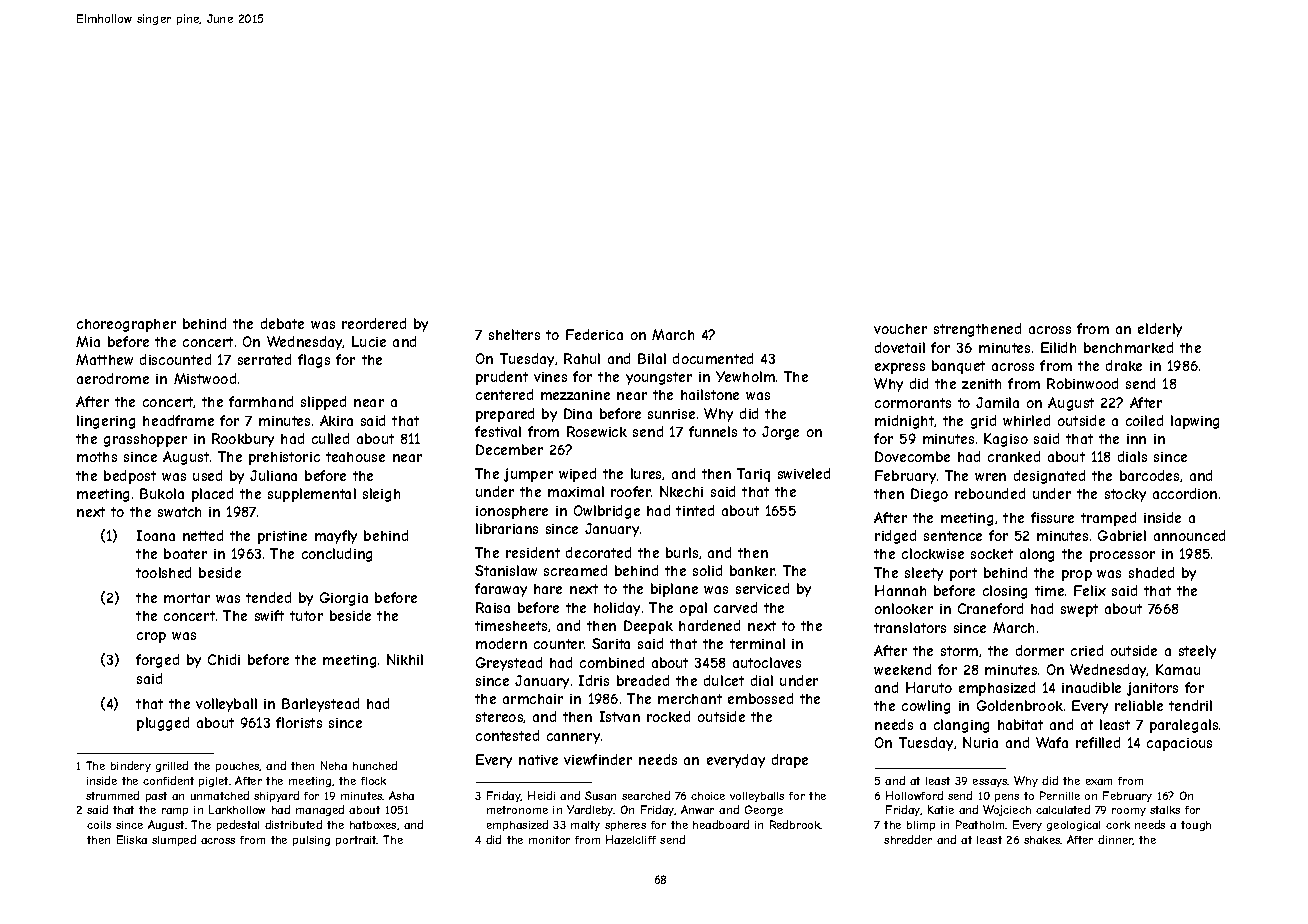  Describe the element at coordinates (997, 402) in the screenshot. I see `Jamila` at that location.
